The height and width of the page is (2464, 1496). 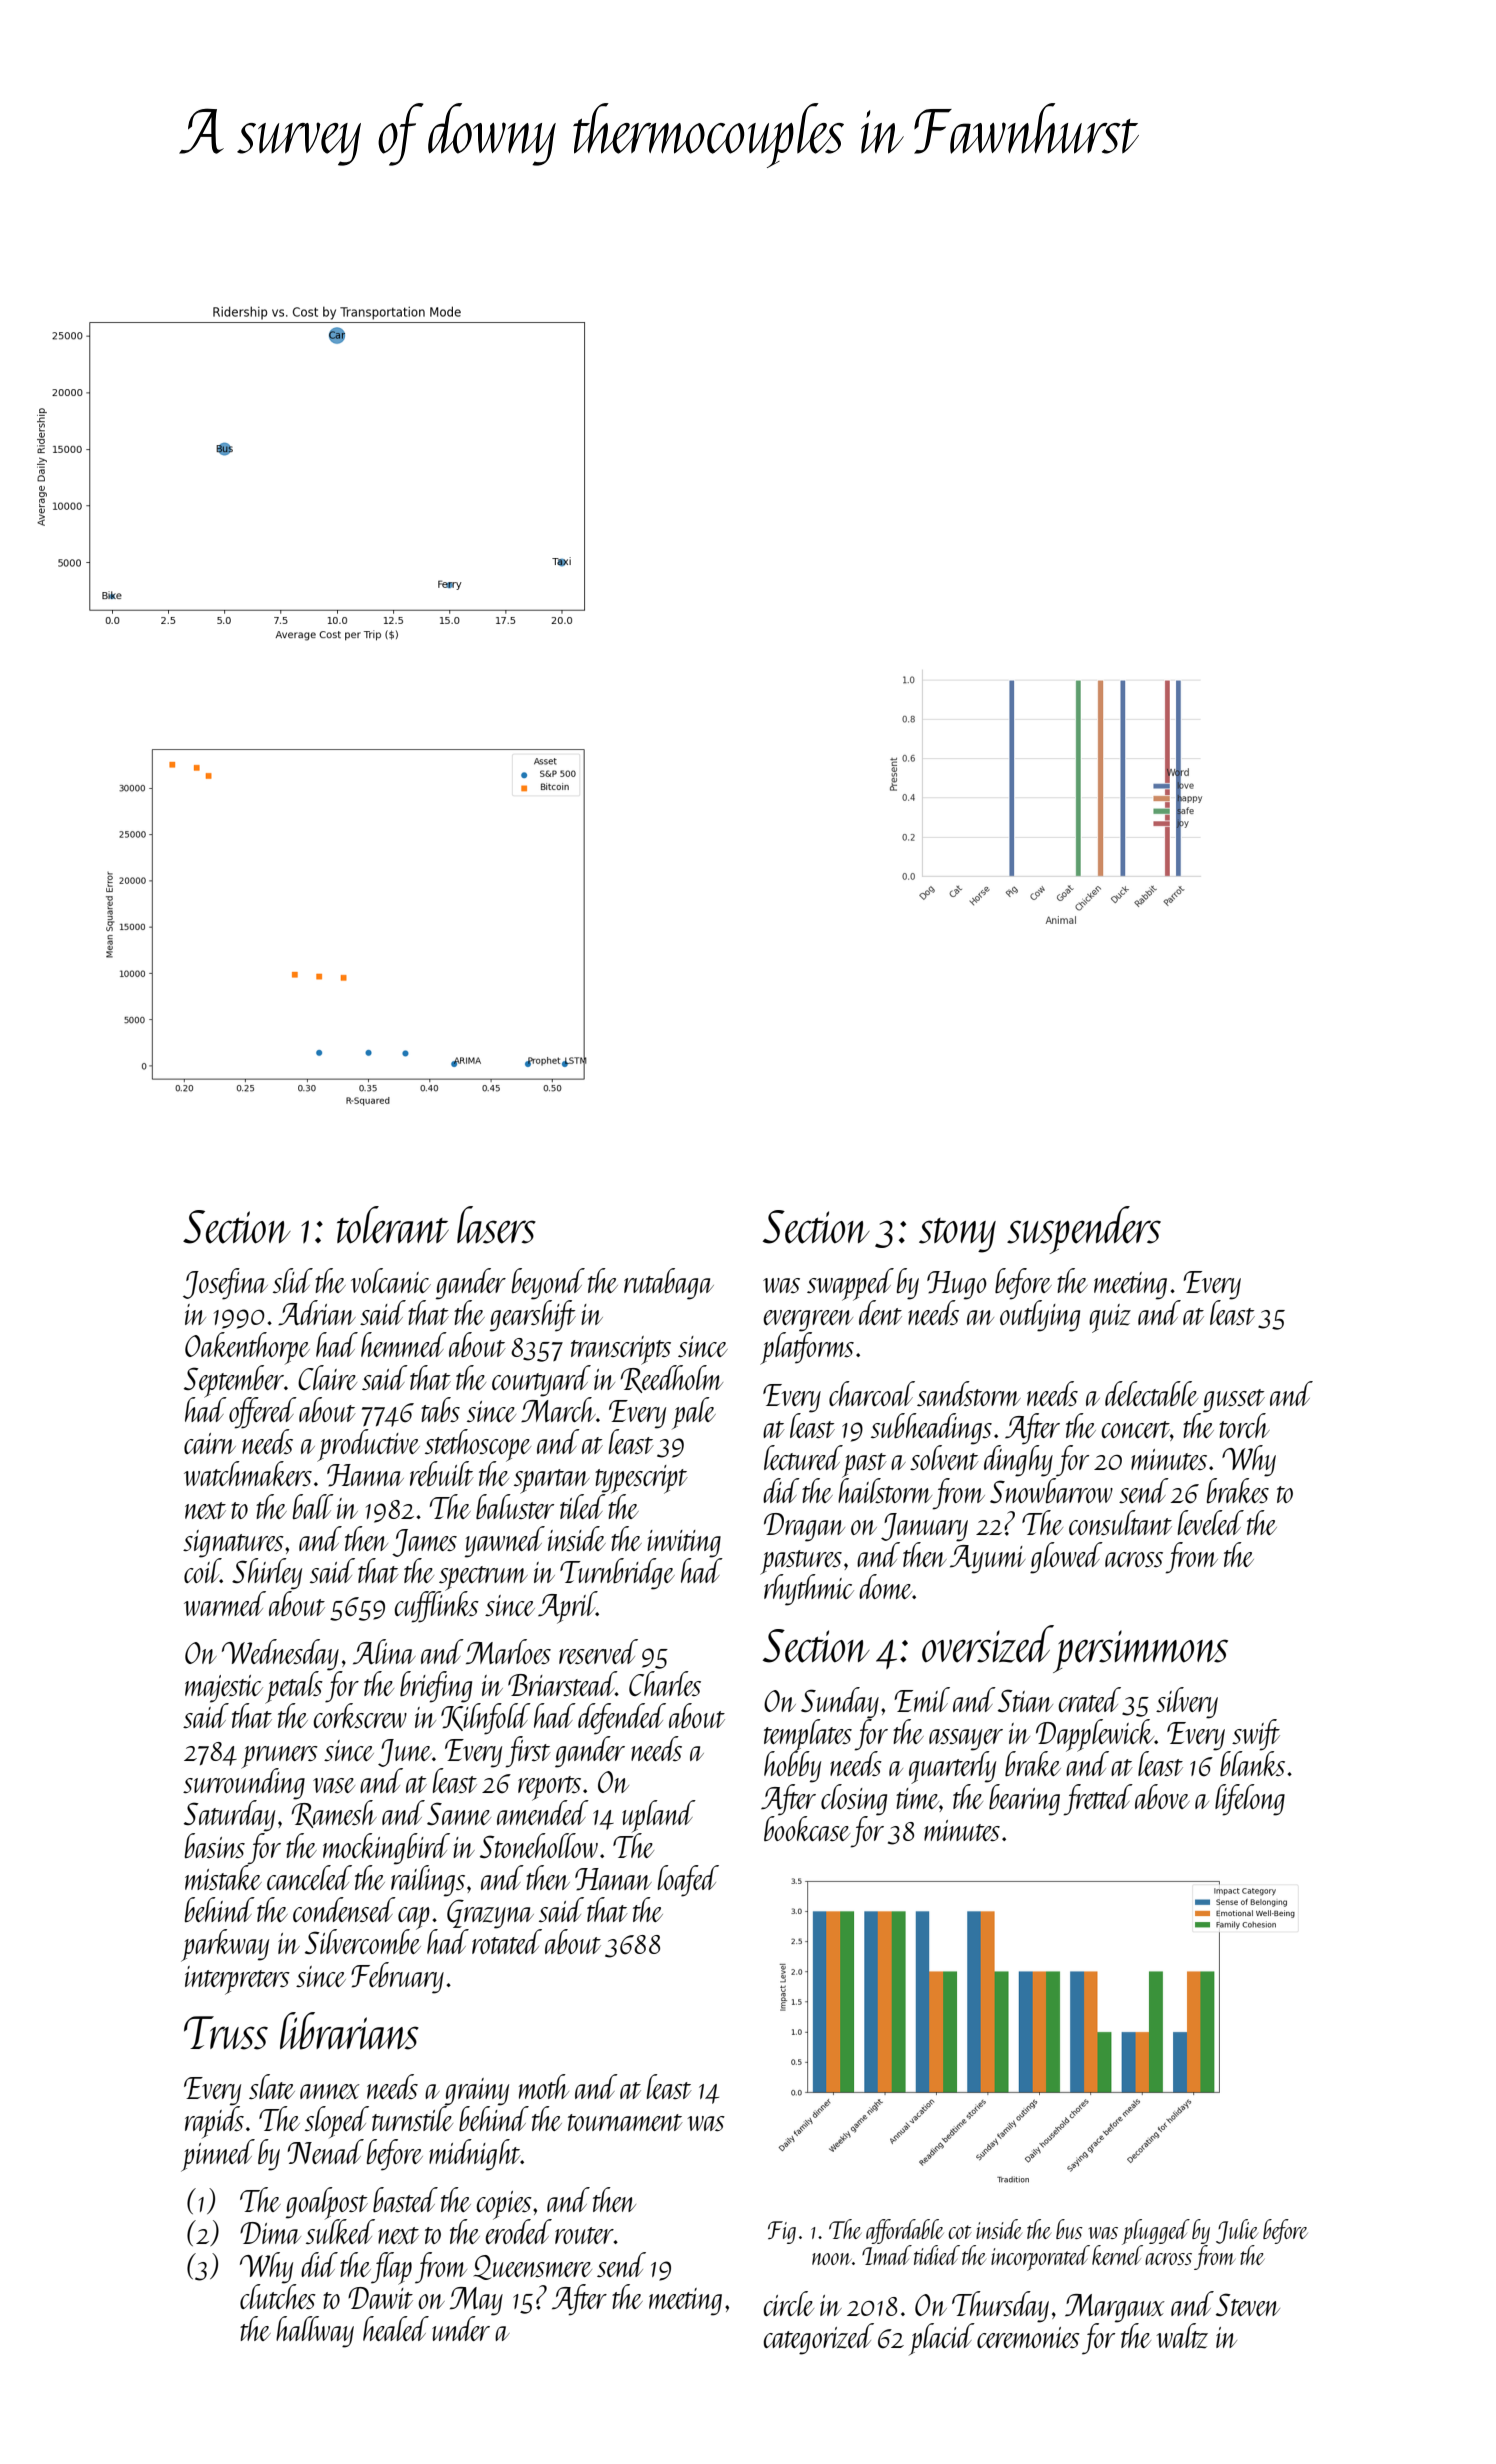 I want to click on evergreen, so click(x=808, y=1321).
